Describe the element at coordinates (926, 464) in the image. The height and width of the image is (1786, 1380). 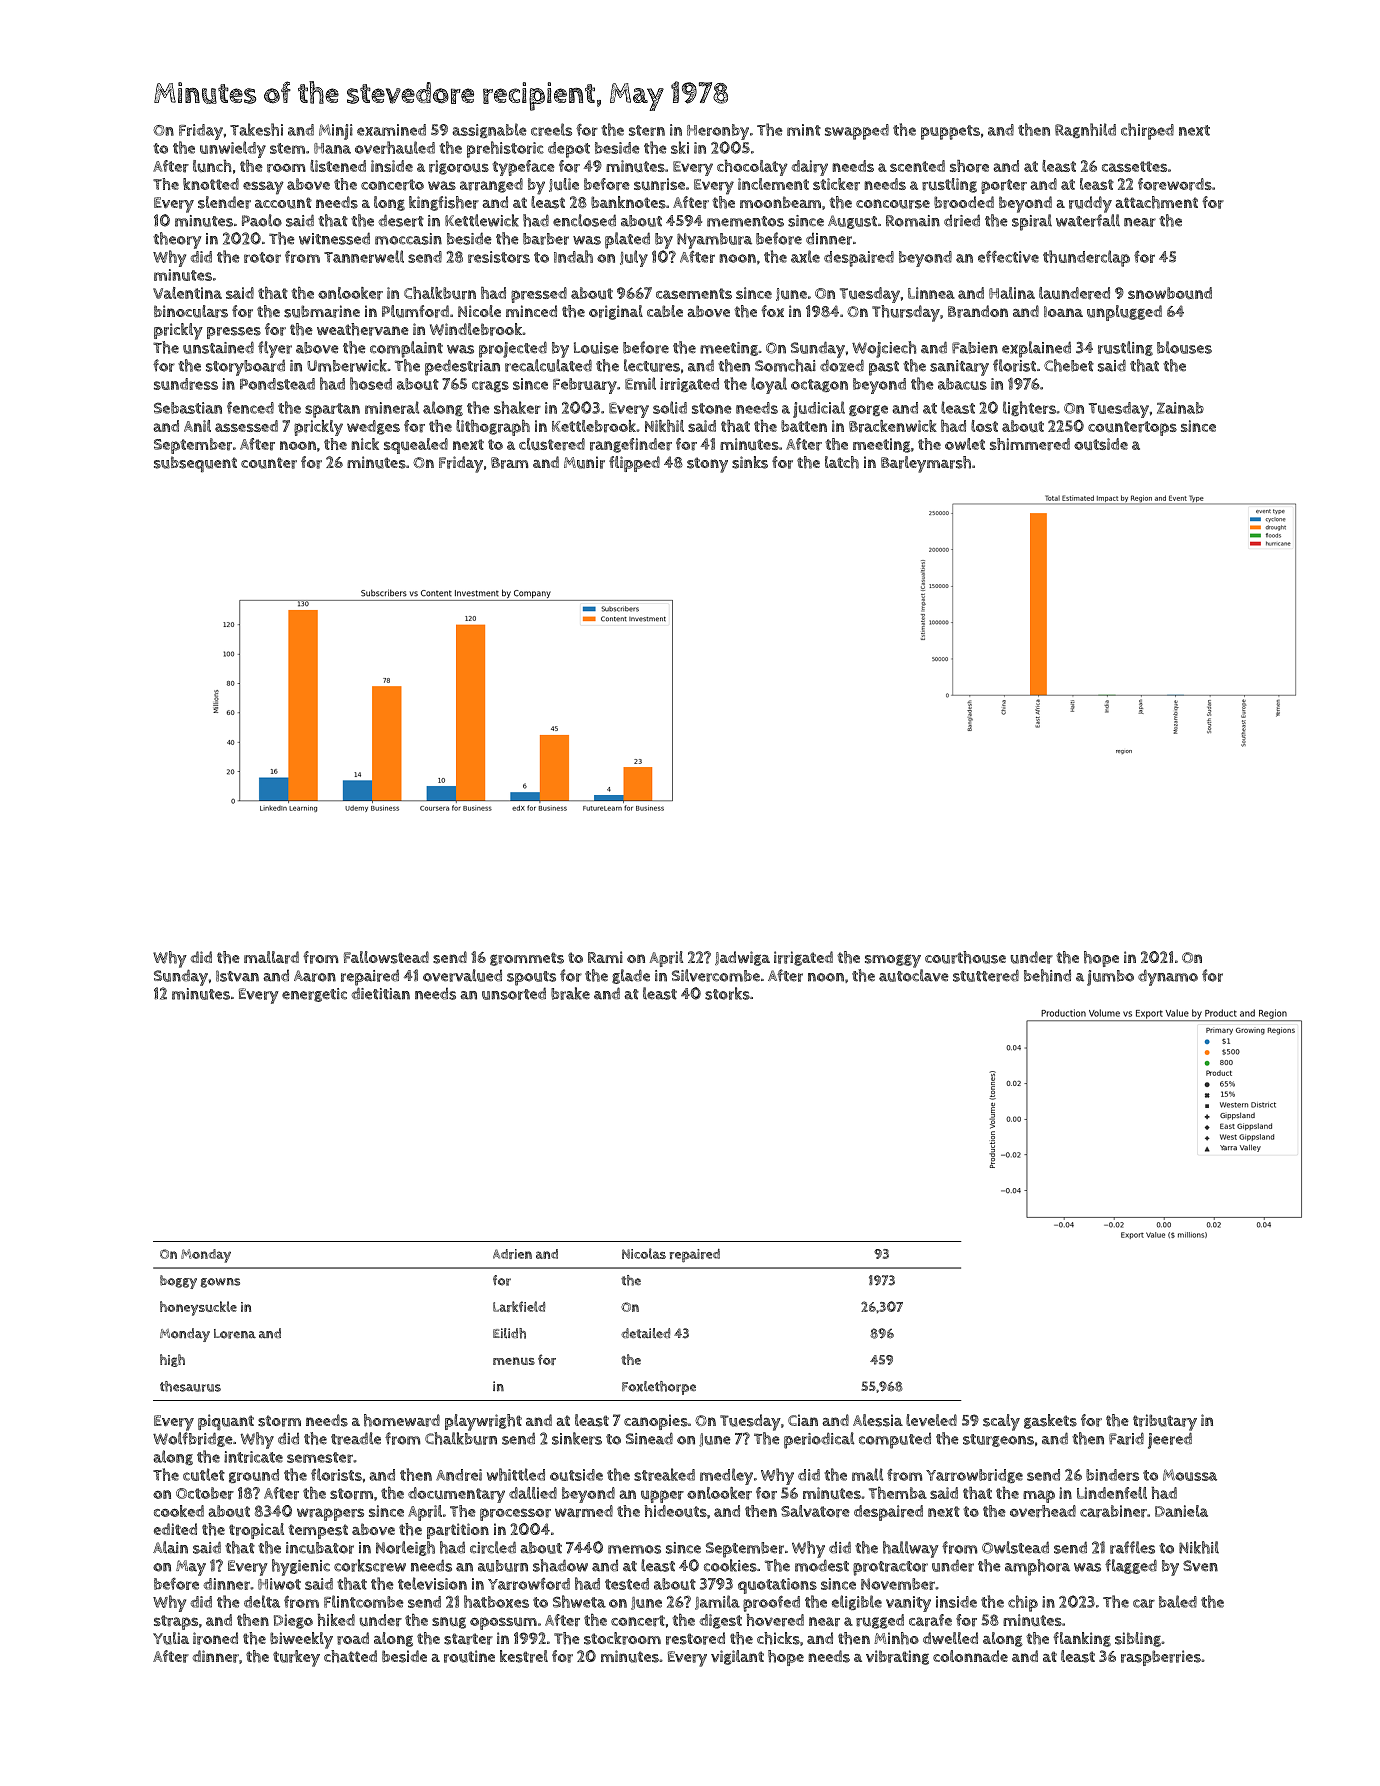
I see `Barleymarsh` at that location.
